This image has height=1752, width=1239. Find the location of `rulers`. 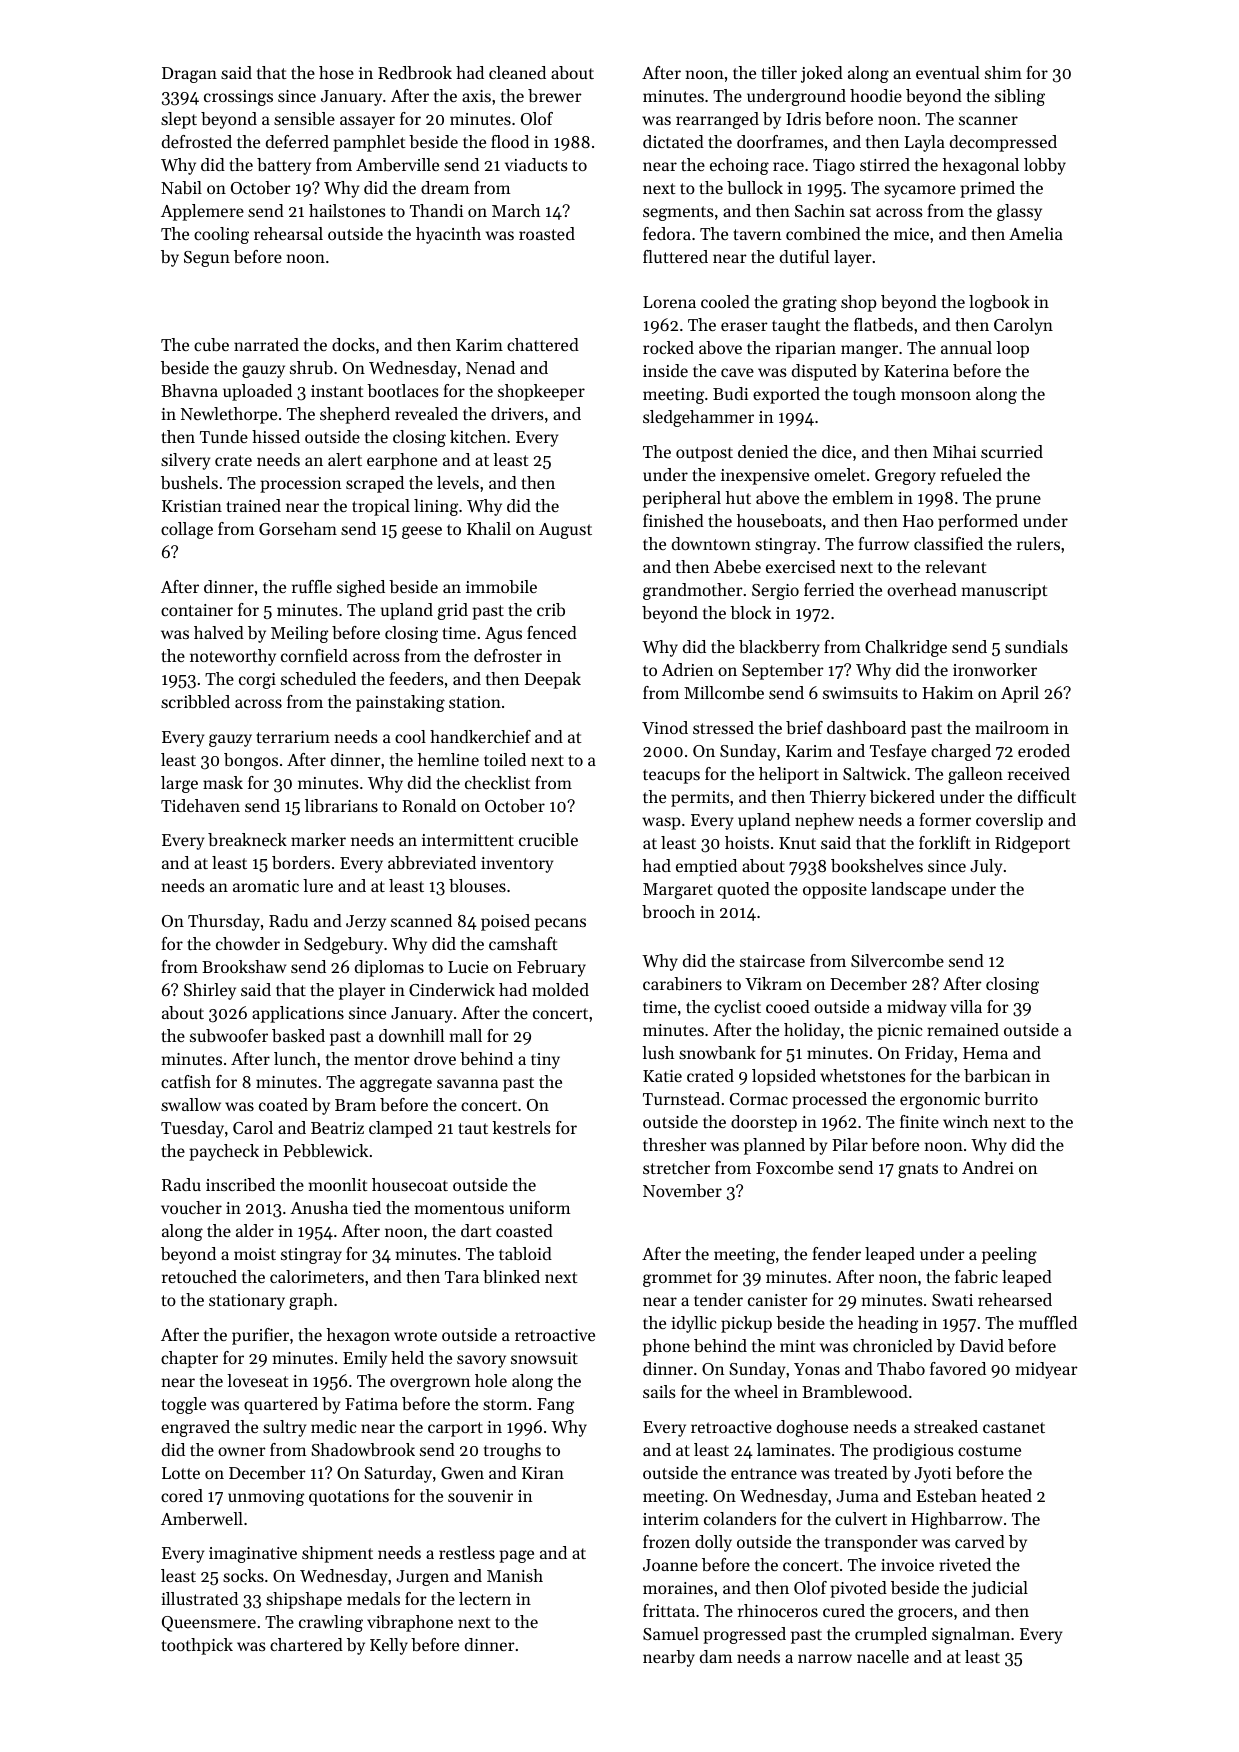

rulers is located at coordinates (1038, 543).
